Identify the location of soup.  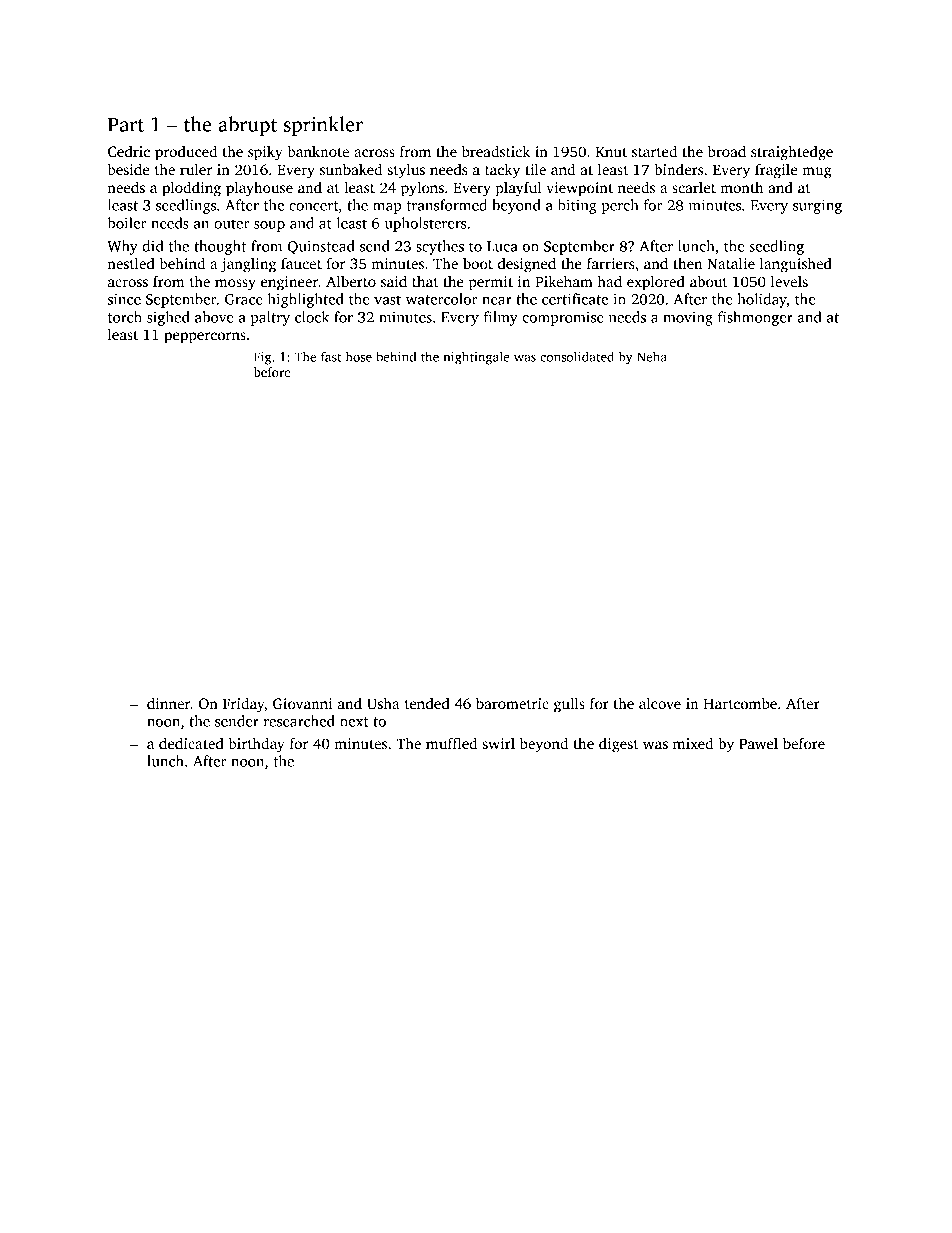
(269, 226).
